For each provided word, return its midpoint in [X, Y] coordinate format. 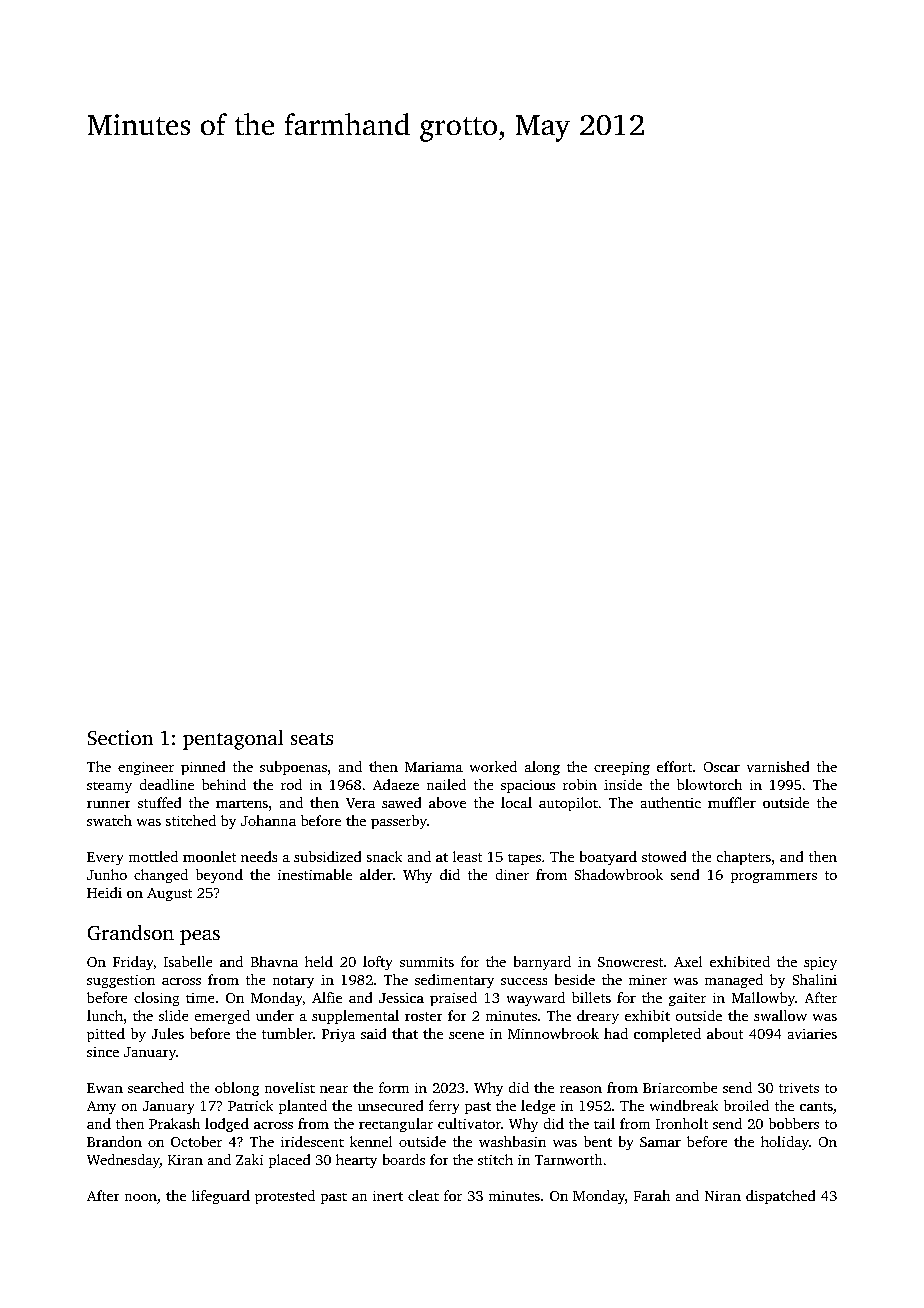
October [196, 1141]
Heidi [104, 892]
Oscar [722, 767]
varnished [778, 766]
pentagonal [233, 740]
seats [312, 739]
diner [512, 874]
